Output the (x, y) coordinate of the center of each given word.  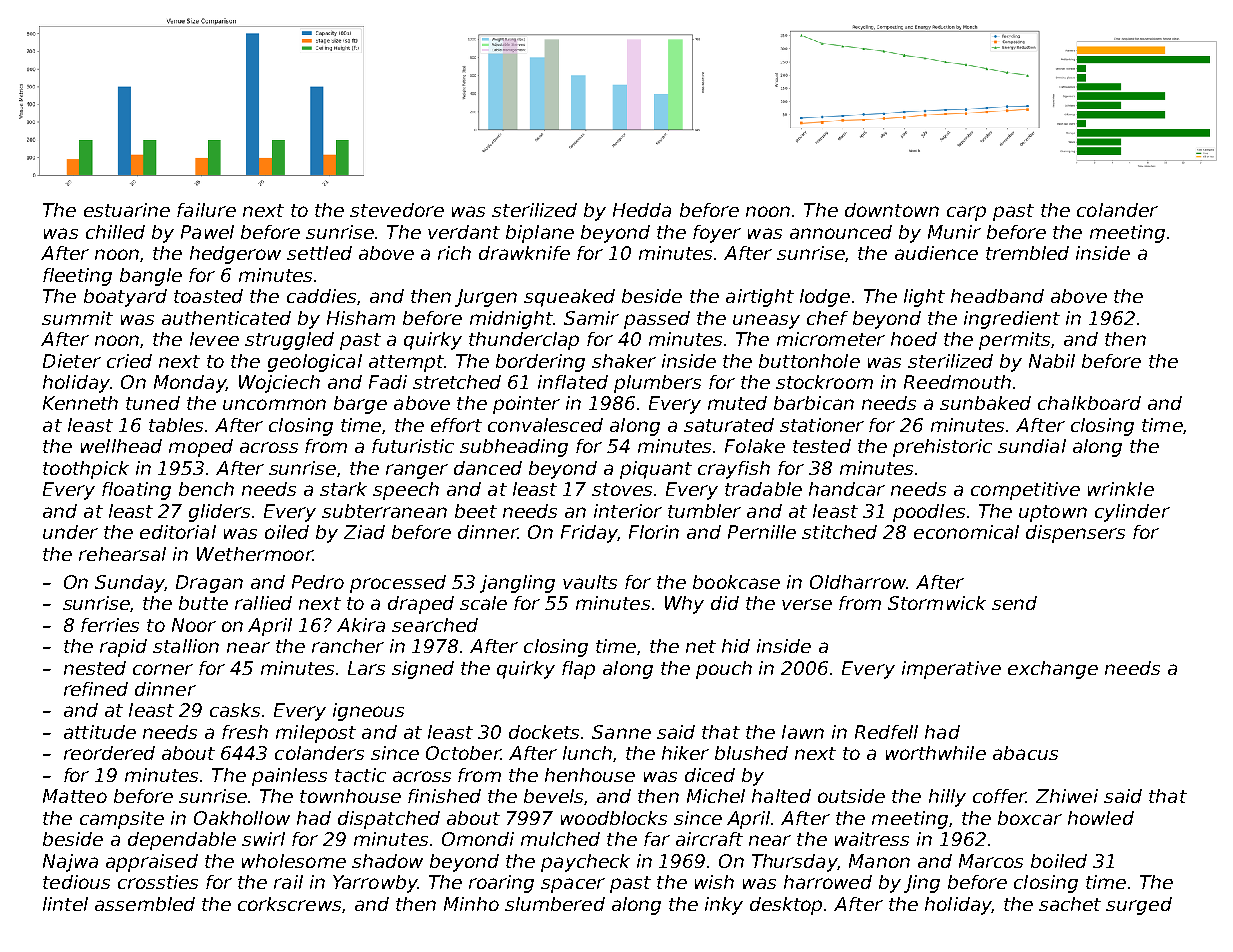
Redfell (886, 732)
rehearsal (122, 554)
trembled (1027, 253)
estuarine (127, 210)
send (1014, 603)
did (725, 603)
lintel (65, 904)
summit (77, 318)
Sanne (621, 732)
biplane (540, 234)
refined (96, 689)
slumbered (555, 904)
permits (1014, 341)
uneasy (766, 321)
